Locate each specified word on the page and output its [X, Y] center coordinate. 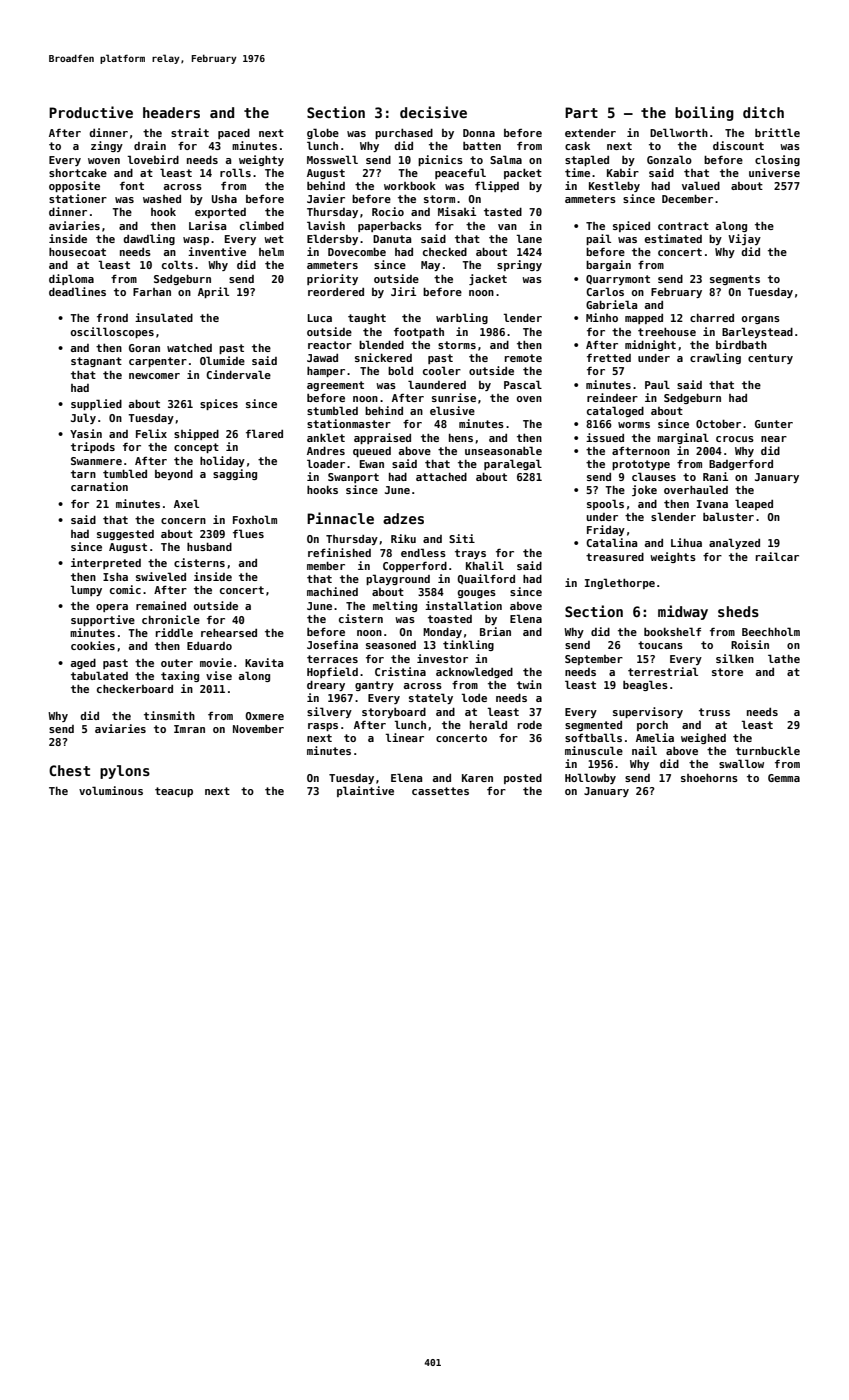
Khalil [485, 565]
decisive [433, 112]
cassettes [440, 791]
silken [735, 658]
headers [171, 112]
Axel [186, 503]
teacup [174, 792]
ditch [763, 112]
